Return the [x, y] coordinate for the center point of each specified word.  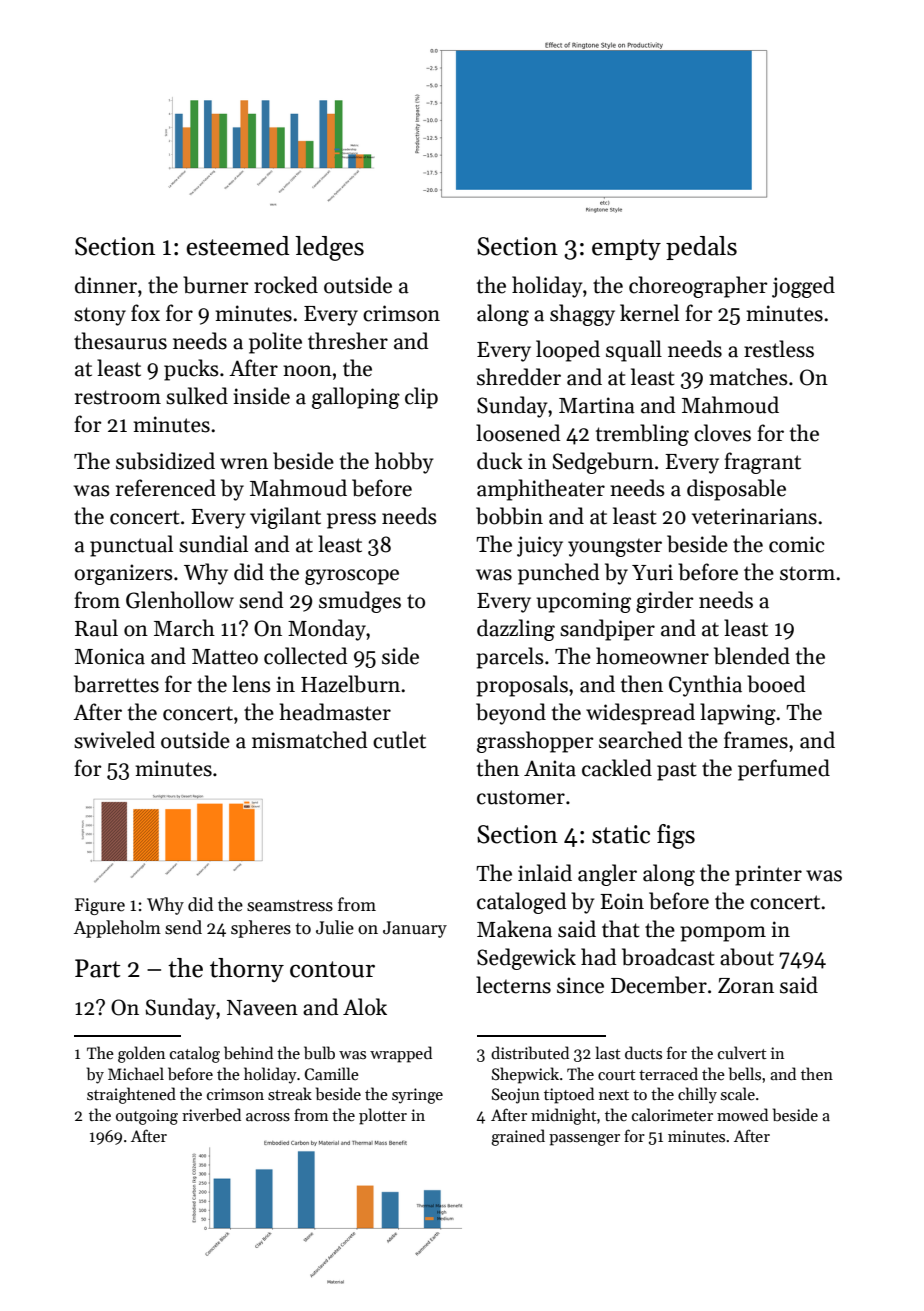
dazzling [516, 630]
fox [145, 313]
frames [756, 740]
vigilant [285, 518]
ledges [329, 248]
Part [97, 968]
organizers [123, 574]
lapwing [738, 714]
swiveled [114, 740]
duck [500, 461]
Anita [550, 768]
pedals [701, 248]
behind [248, 1053]
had [599, 957]
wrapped [401, 1054]
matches [748, 377]
